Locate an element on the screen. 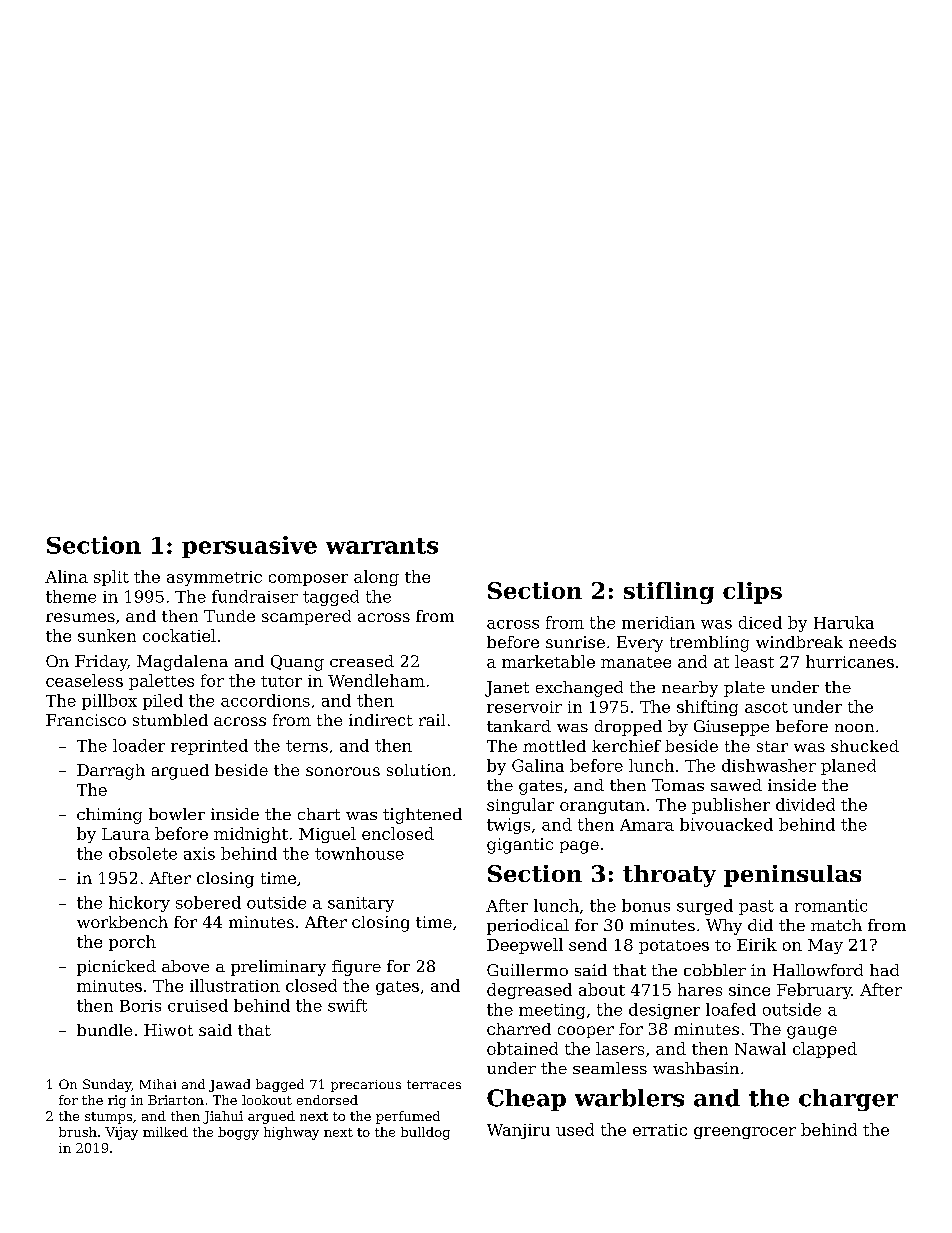 Image resolution: width=952 pixels, height=1233 pixels. erratic is located at coordinates (660, 1130).
